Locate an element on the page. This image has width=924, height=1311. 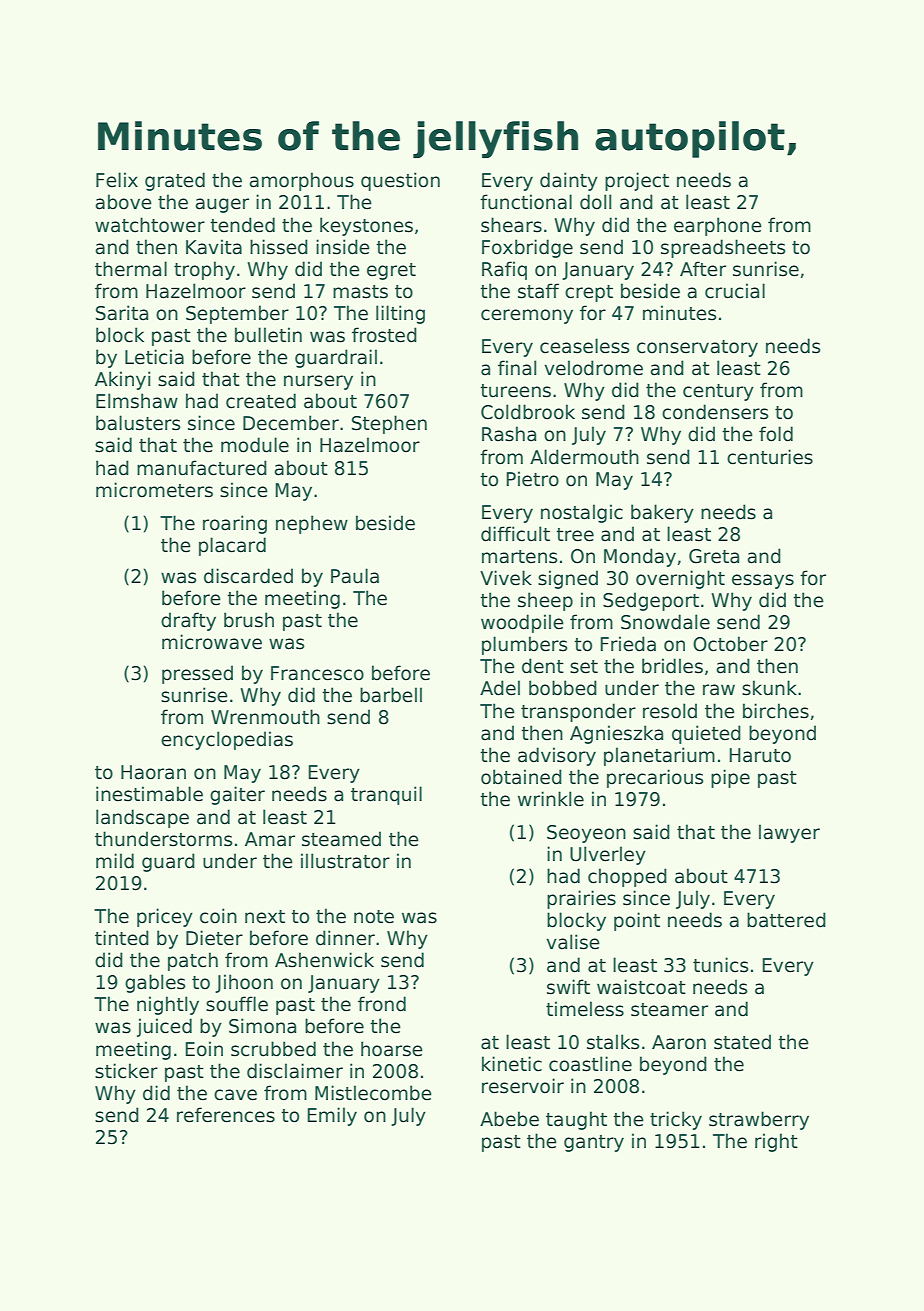
drafty is located at coordinates (188, 621).
